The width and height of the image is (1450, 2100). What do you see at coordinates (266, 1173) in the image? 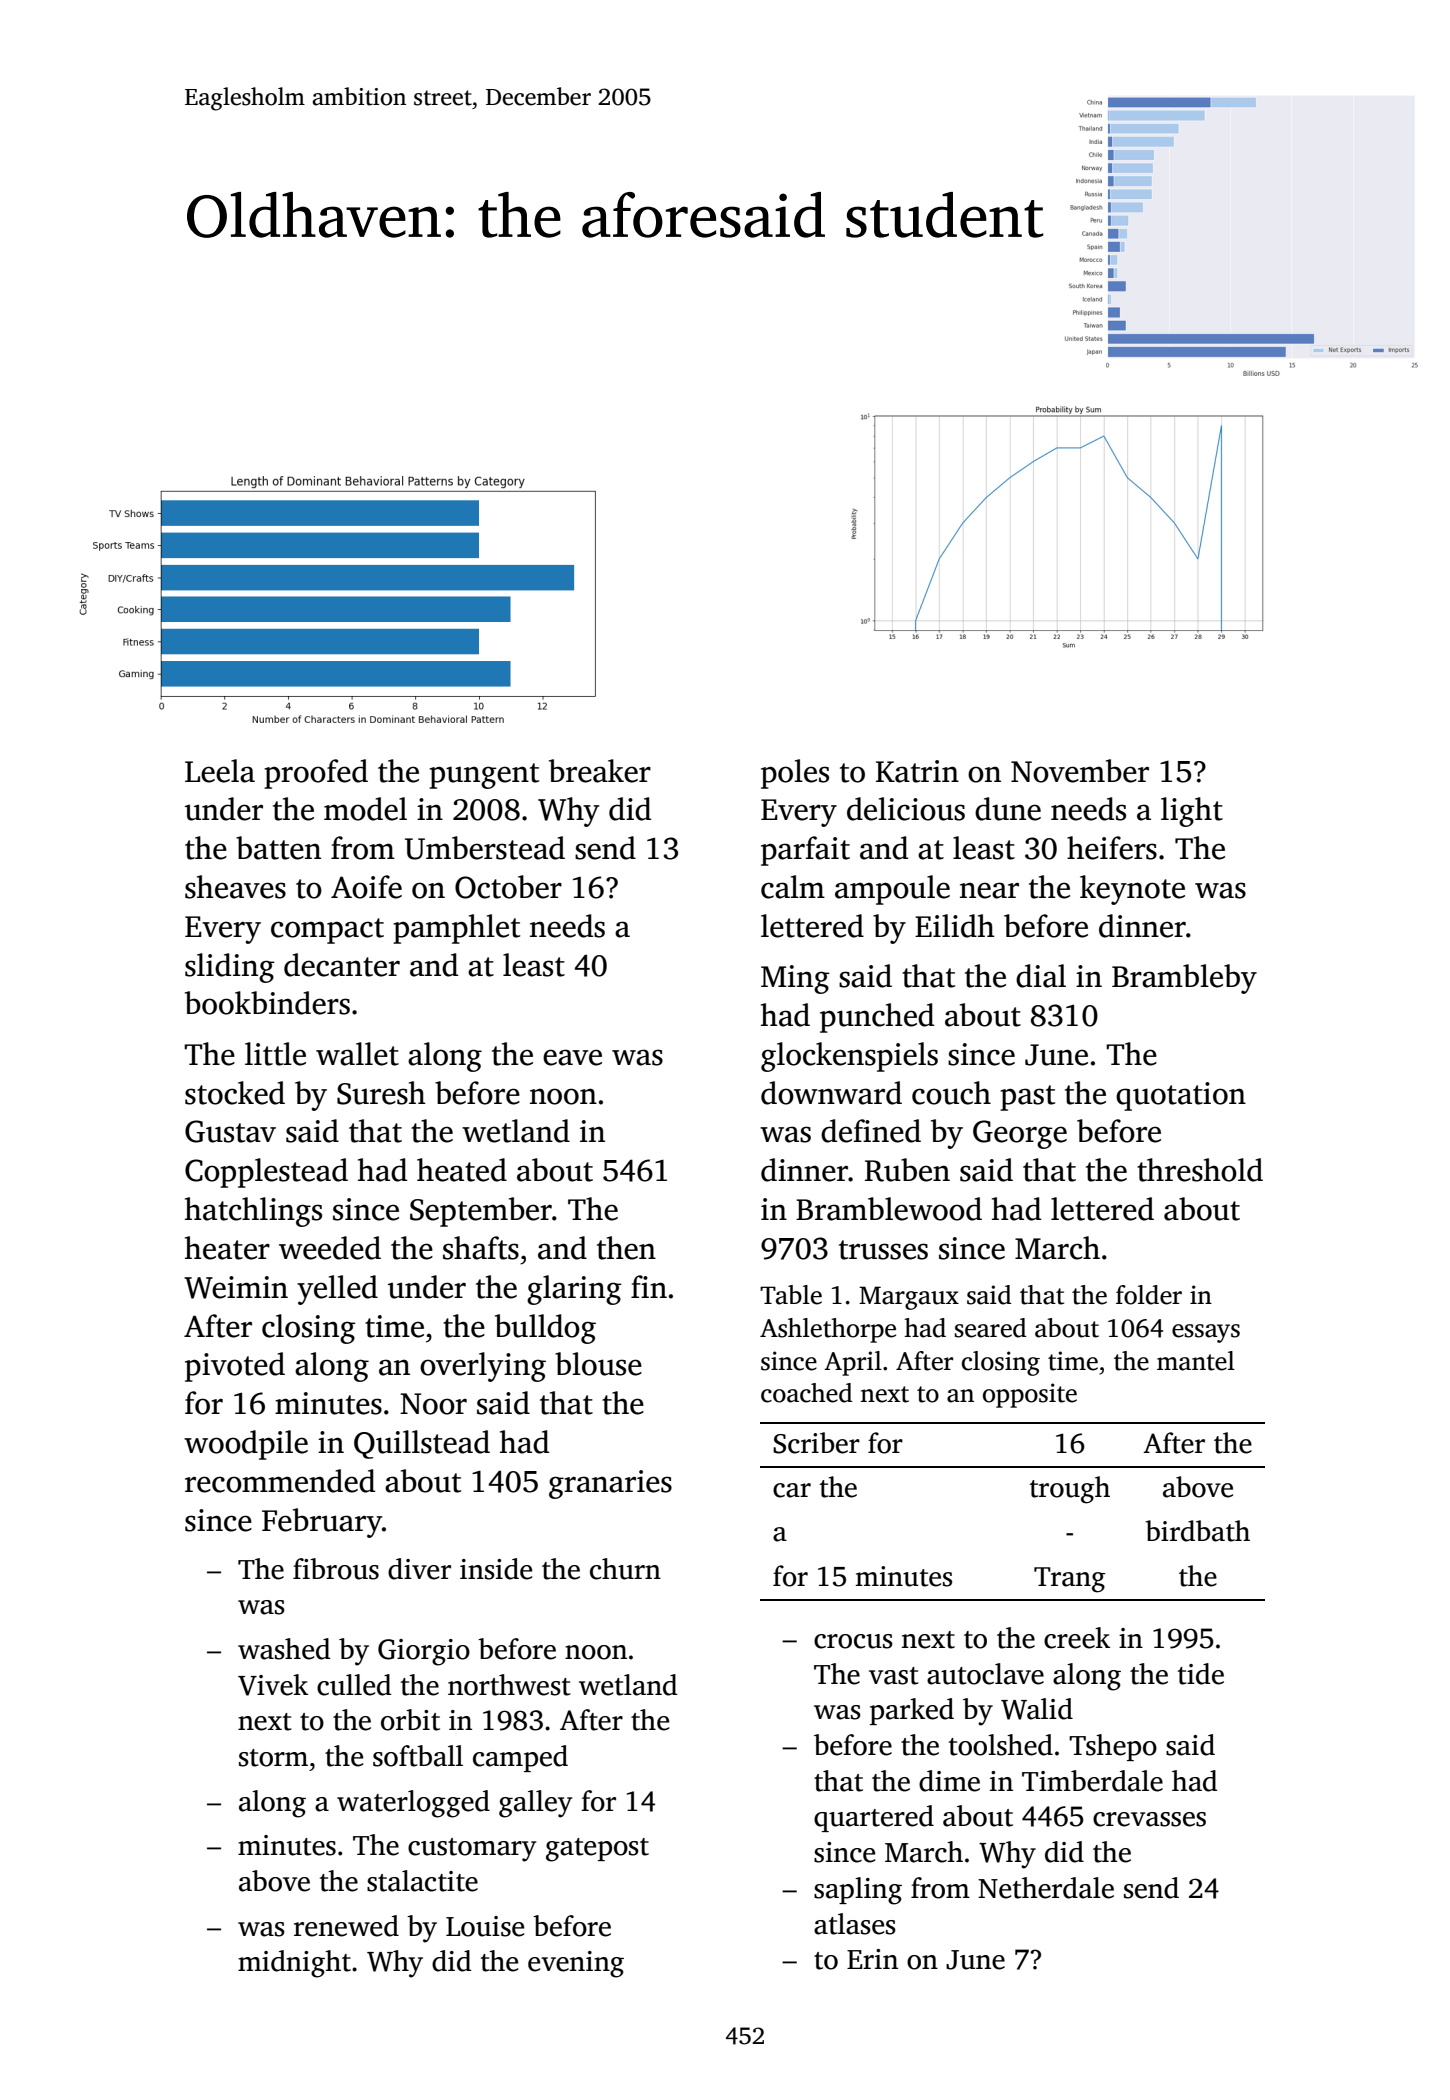
I see `Copplestead` at bounding box center [266, 1173].
